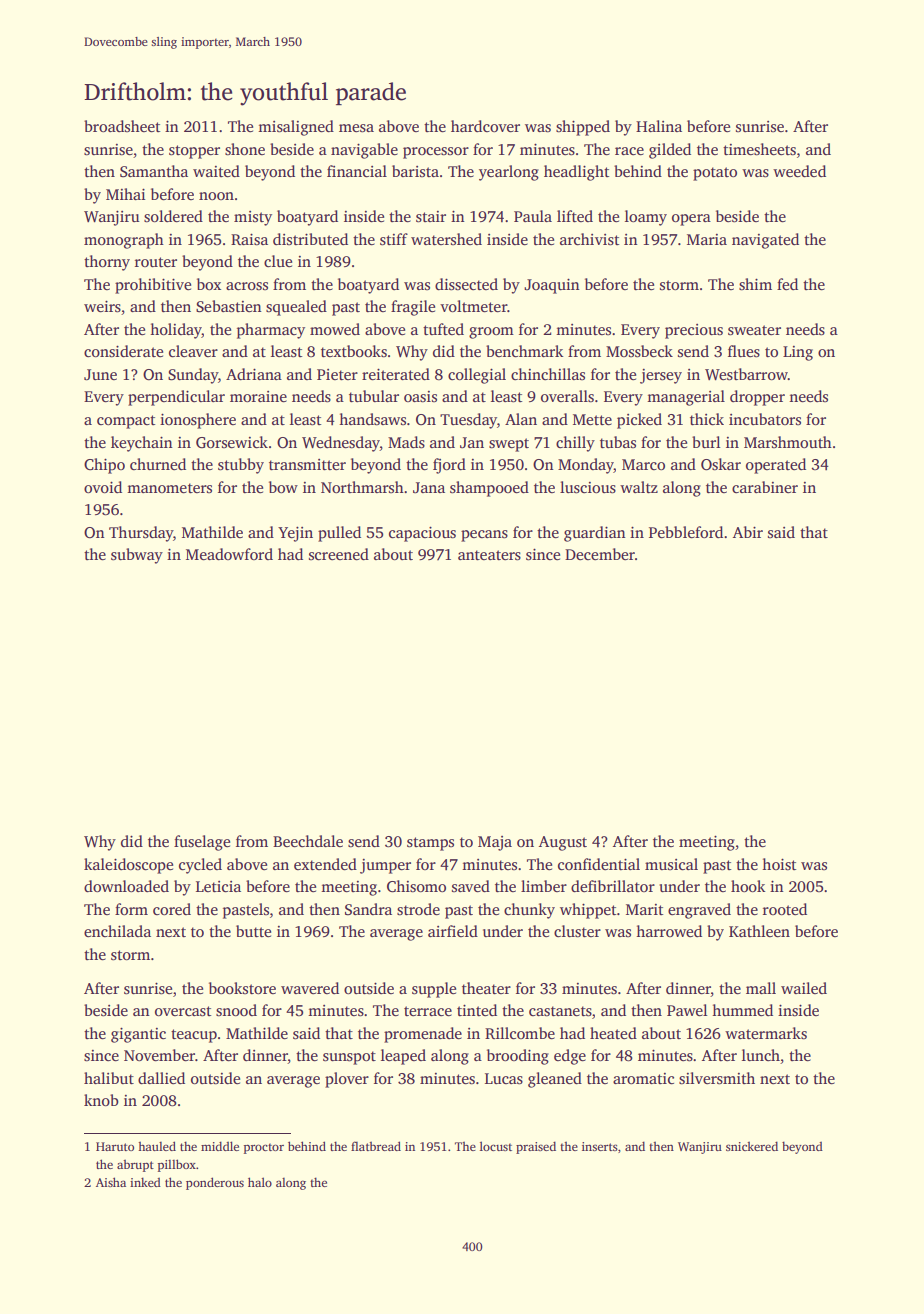 Image resolution: width=924 pixels, height=1314 pixels. Describe the element at coordinates (430, 844) in the document. I see `stamps` at that location.
